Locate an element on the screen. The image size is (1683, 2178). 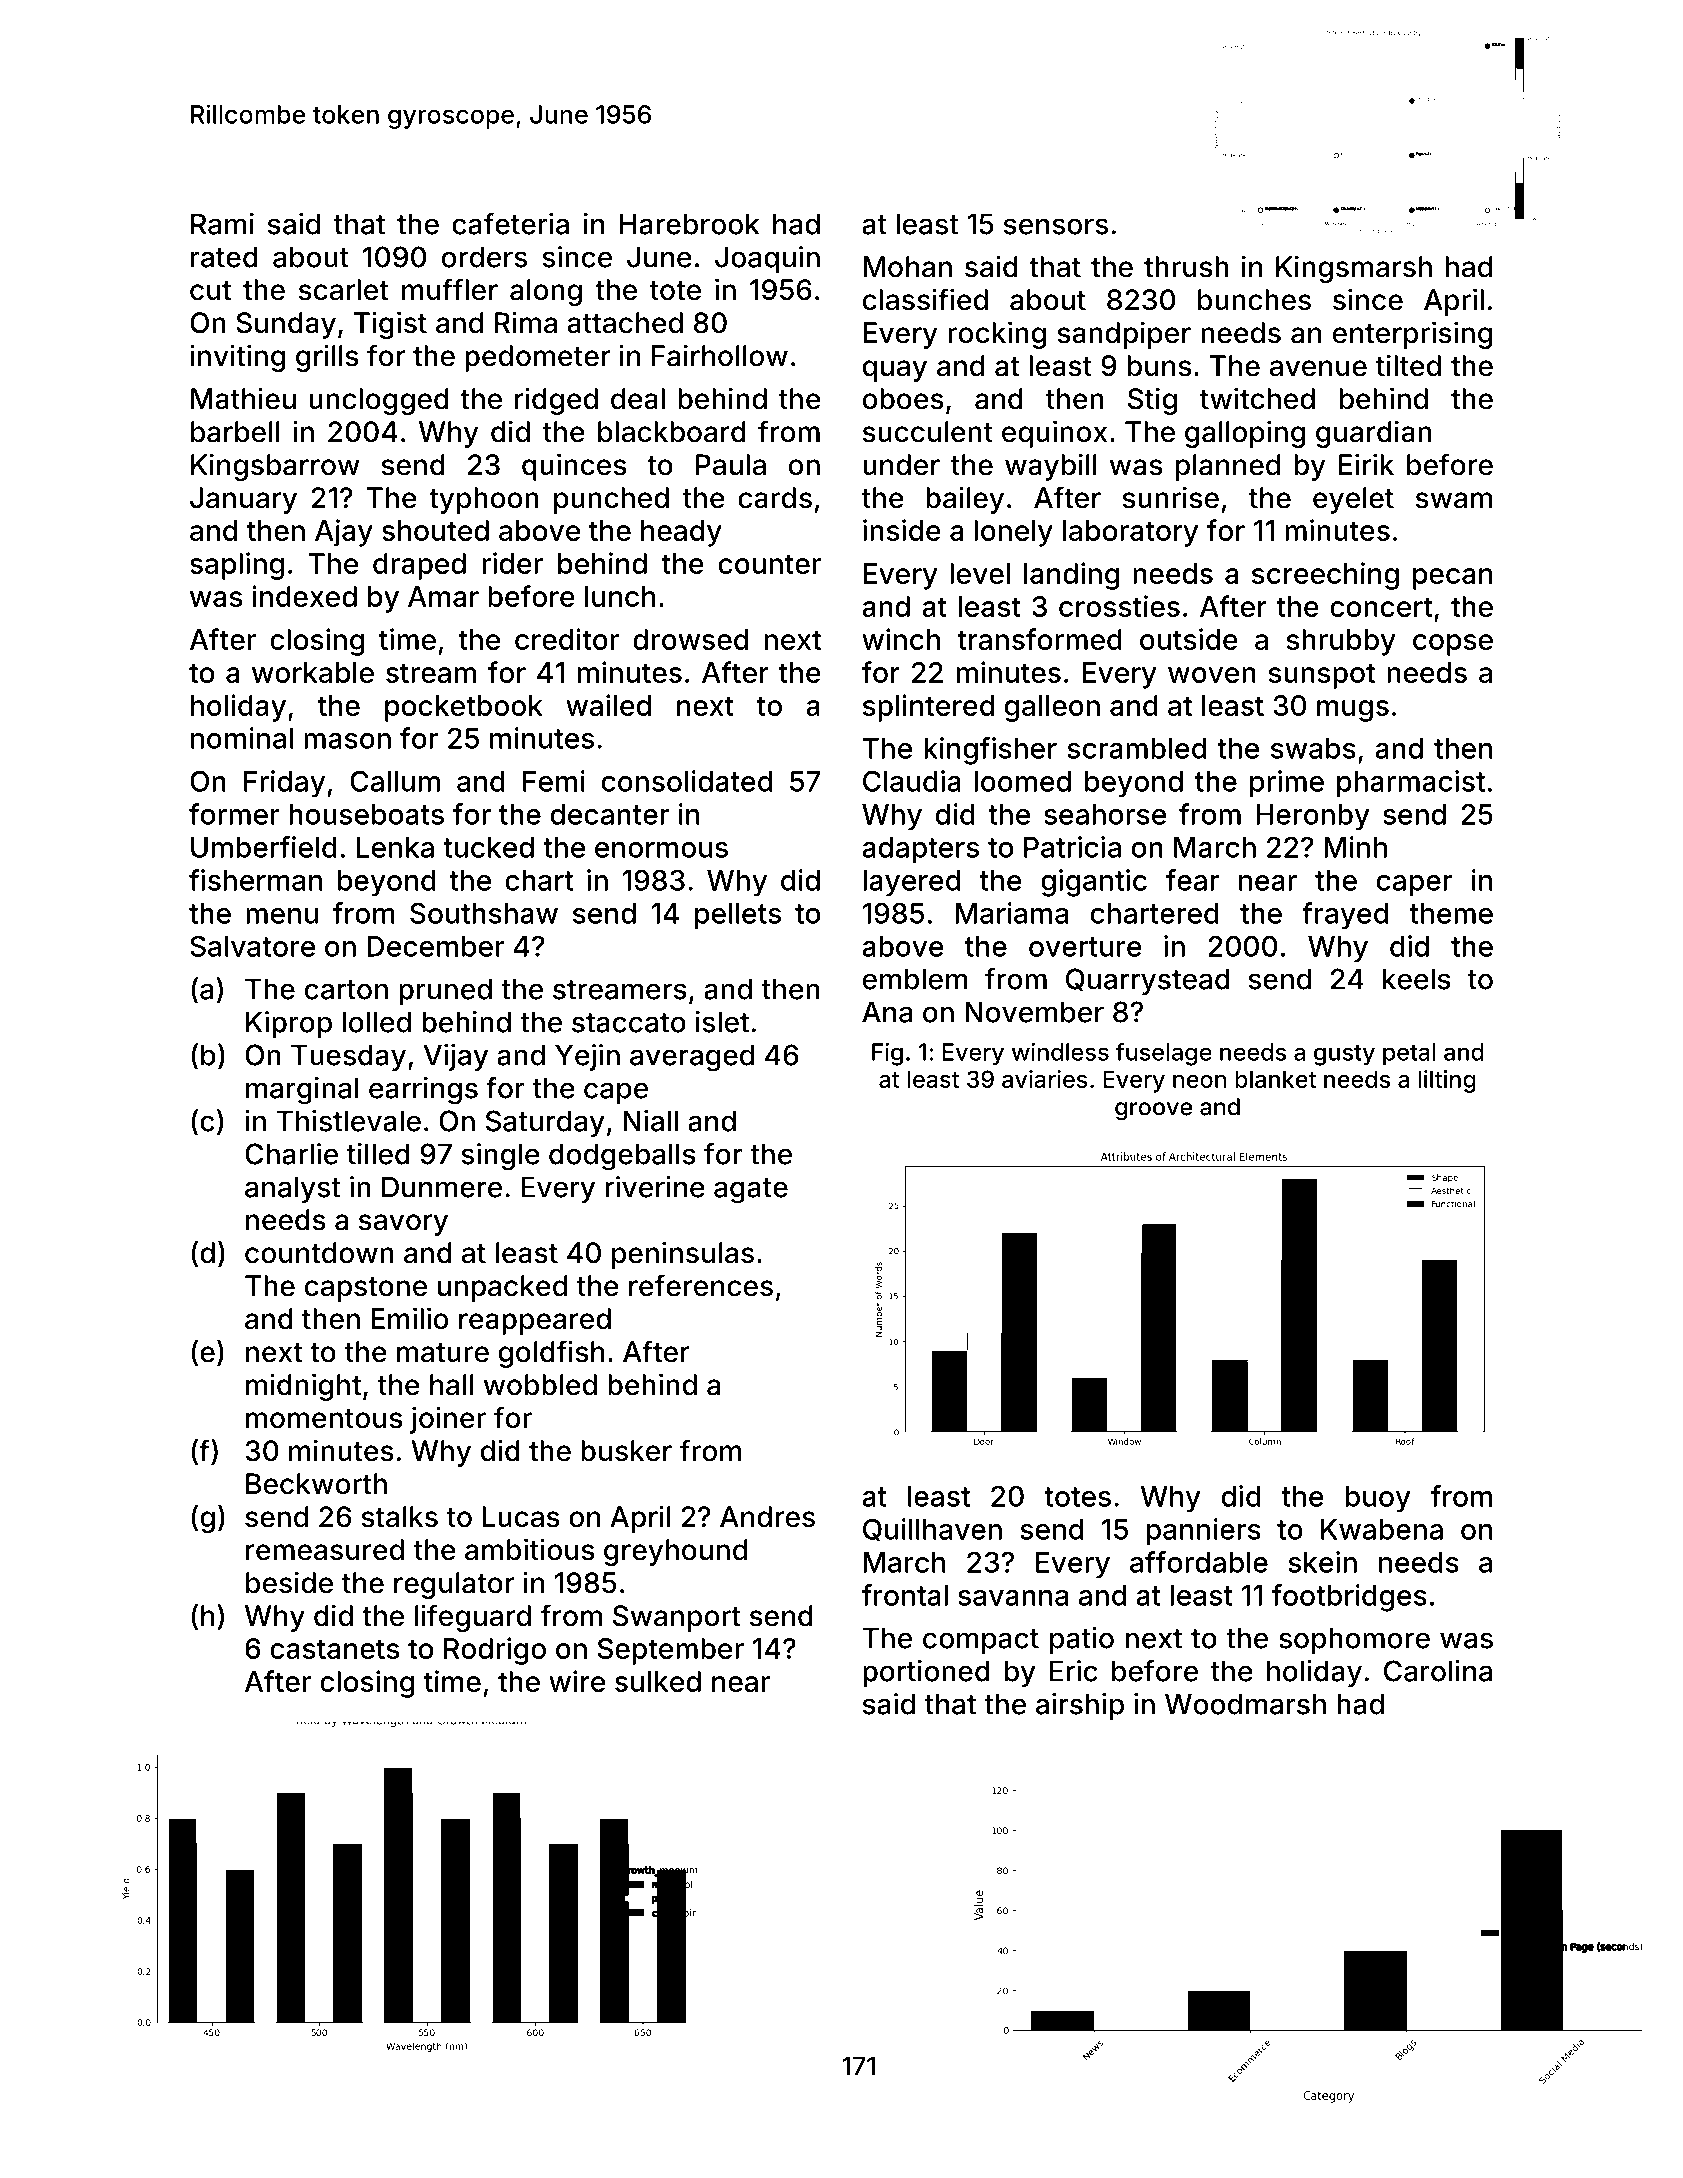
deal is located at coordinates (638, 399).
